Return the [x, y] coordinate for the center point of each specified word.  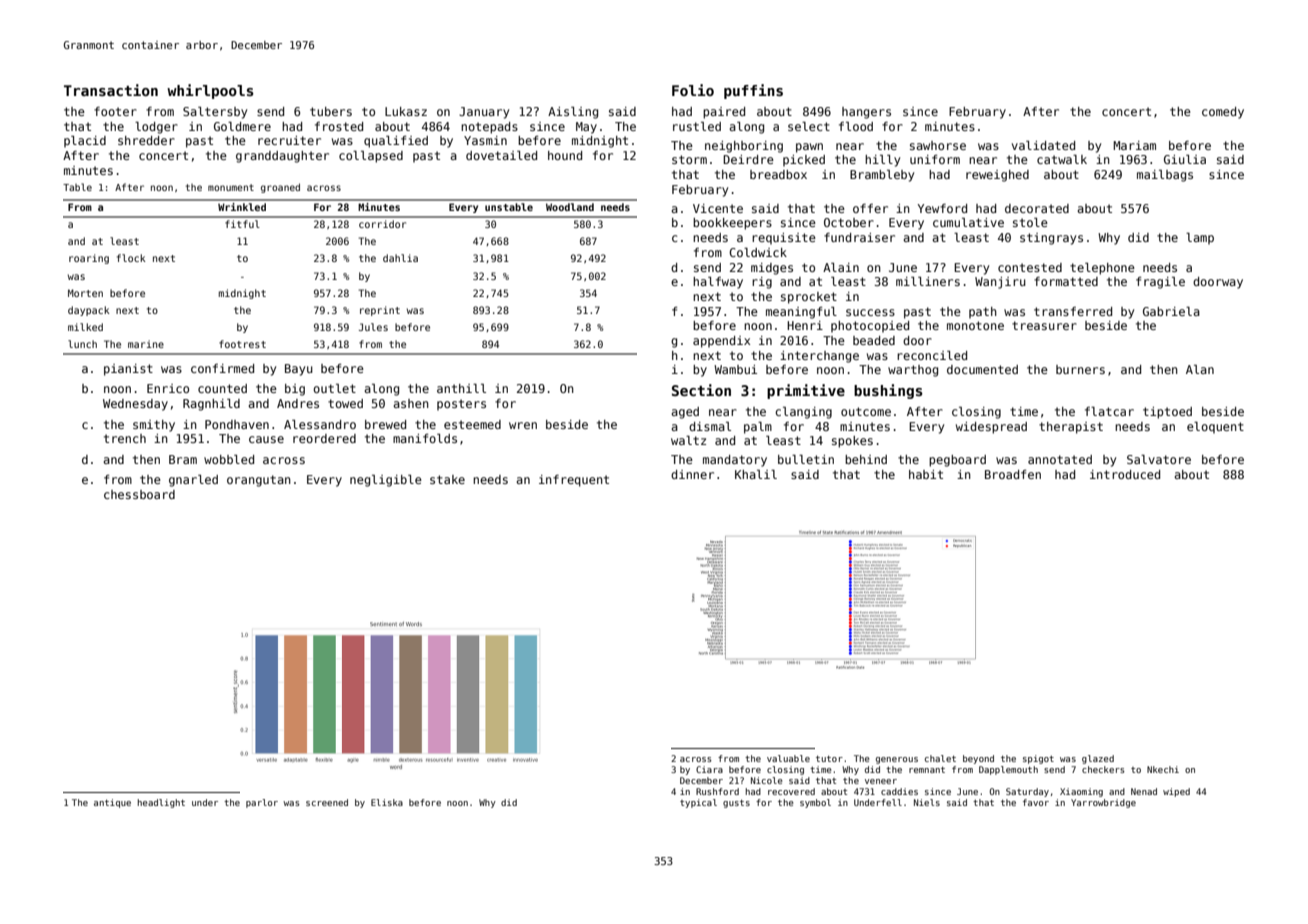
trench [125, 438]
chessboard [139, 494]
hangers [866, 113]
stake [447, 479]
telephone [1102, 269]
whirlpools [210, 91]
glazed [1098, 759]
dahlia [400, 258]
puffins [753, 91]
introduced [1125, 474]
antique [112, 803]
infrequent [574, 481]
